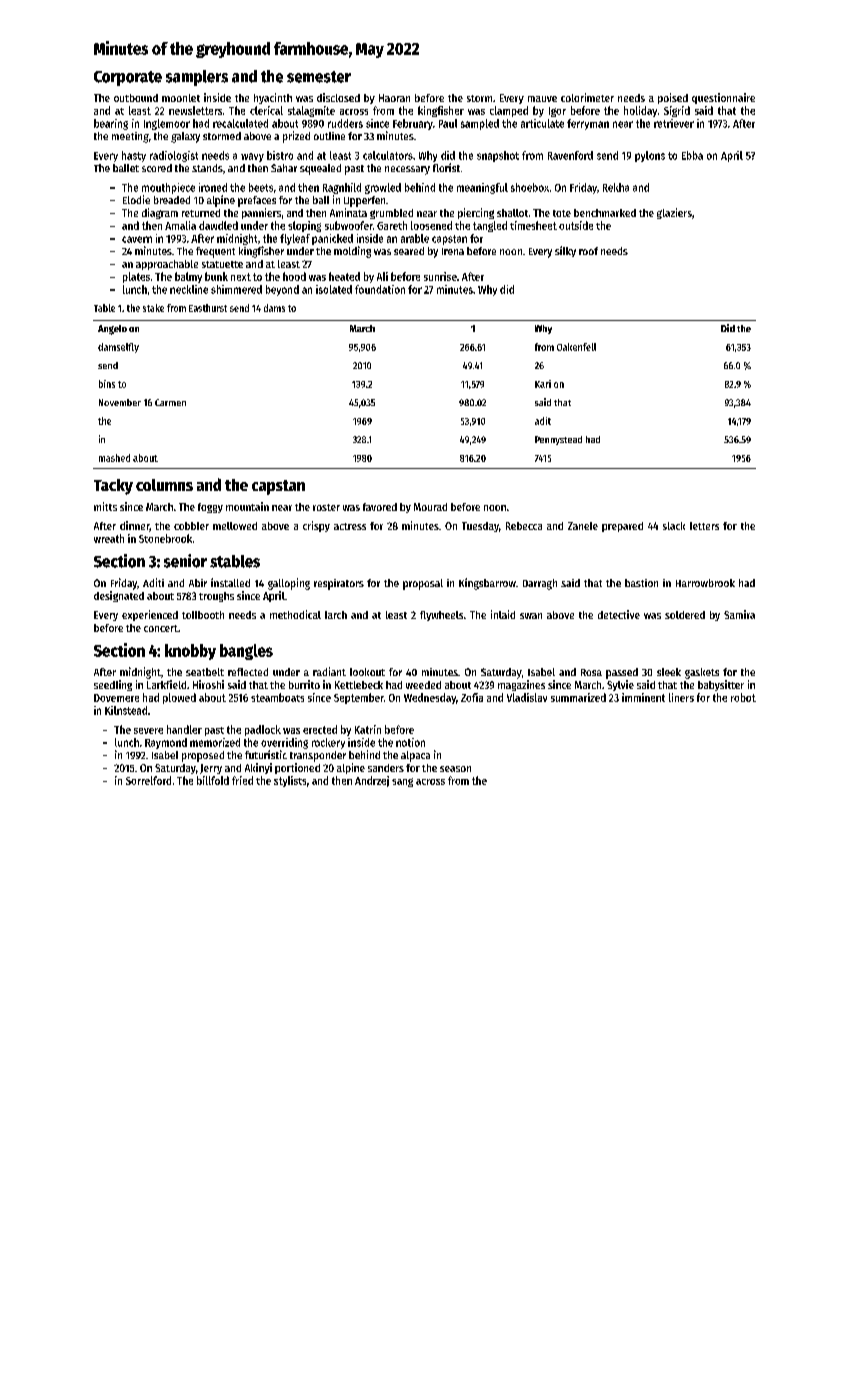  Describe the element at coordinates (188, 277) in the screenshot. I see `balmy` at that location.
